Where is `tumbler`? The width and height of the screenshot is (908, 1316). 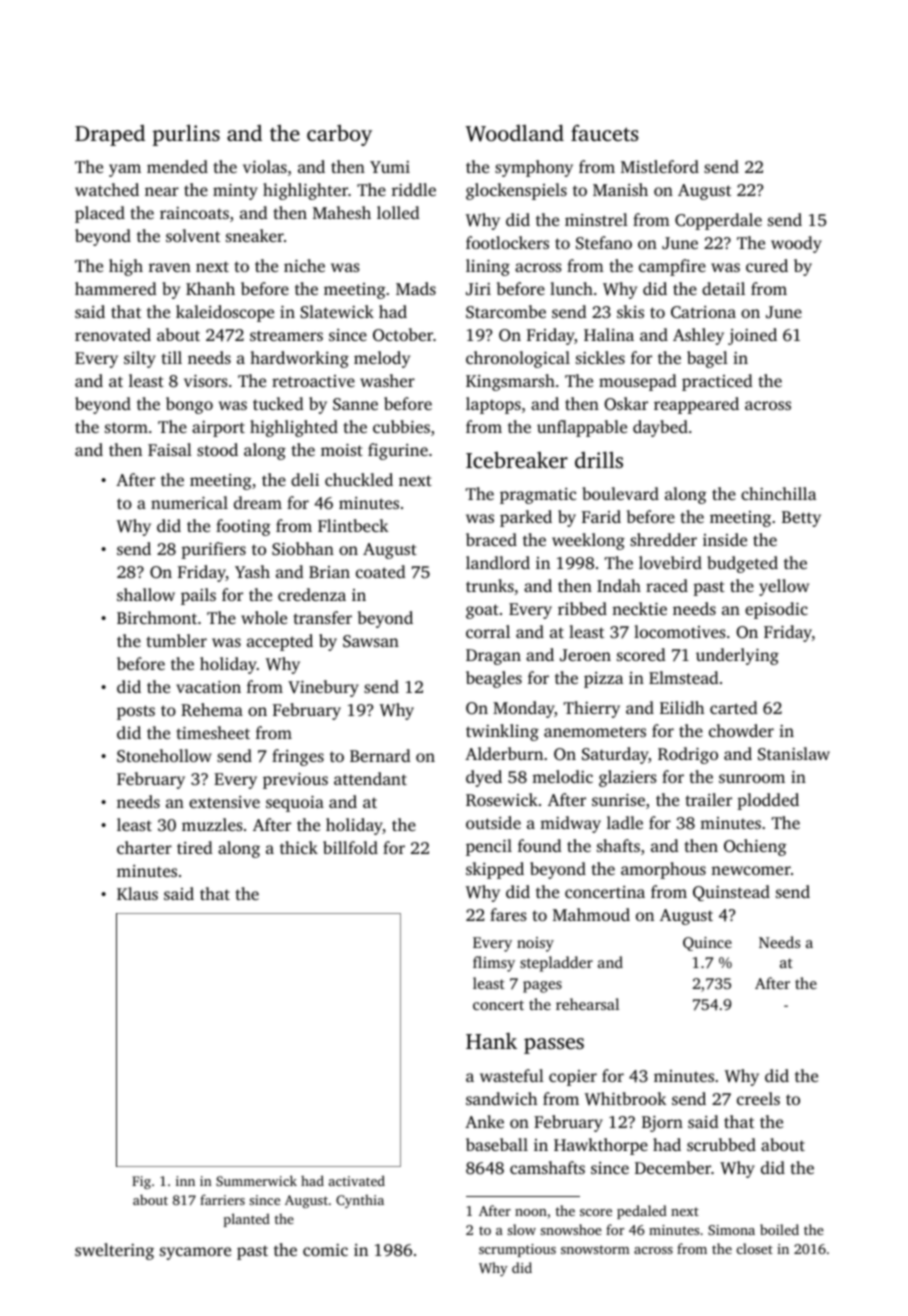
tumbler is located at coordinates (176, 640).
